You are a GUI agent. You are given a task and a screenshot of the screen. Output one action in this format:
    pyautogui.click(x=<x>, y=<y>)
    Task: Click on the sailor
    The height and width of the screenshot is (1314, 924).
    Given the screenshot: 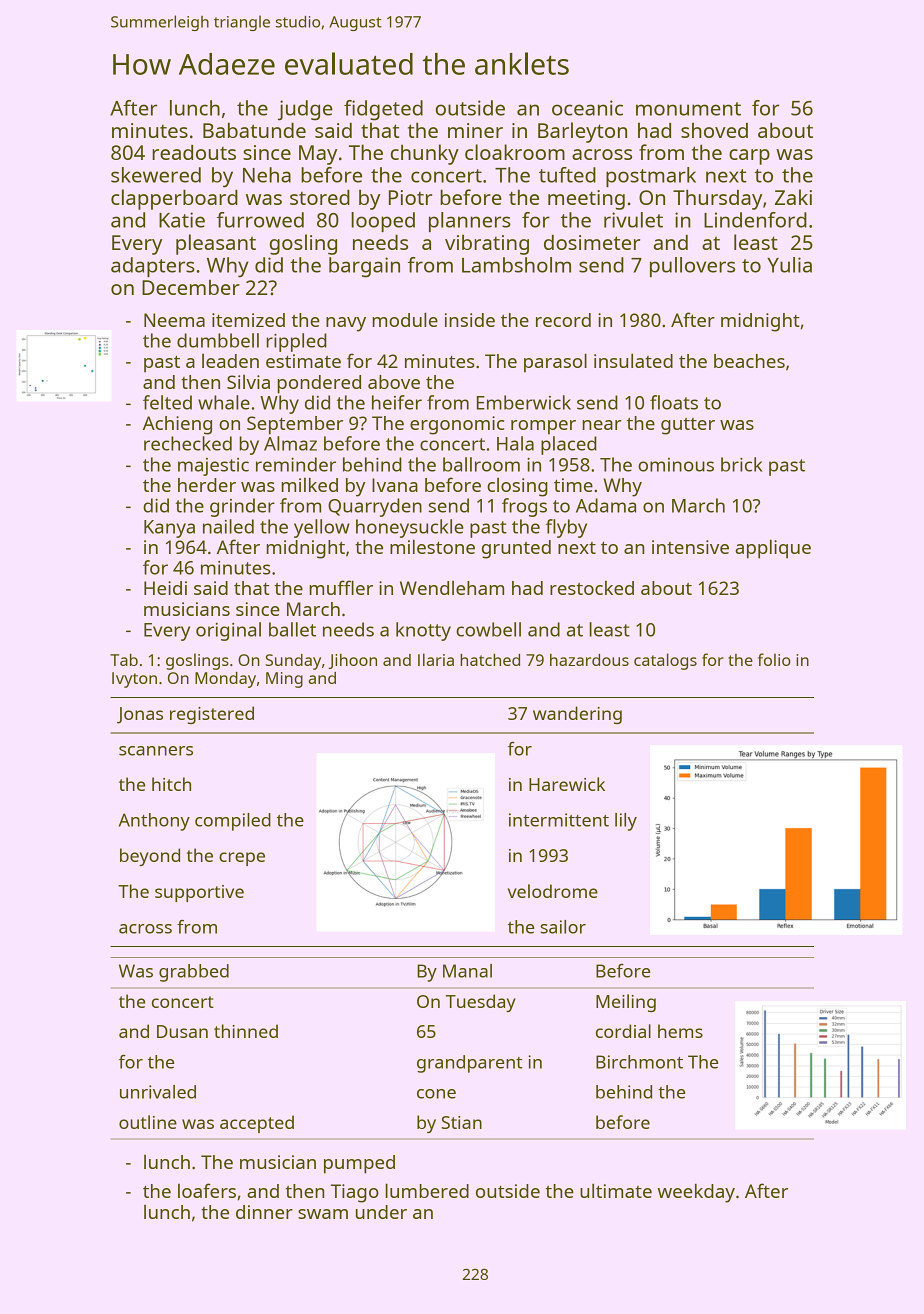 What is the action you would take?
    pyautogui.click(x=563, y=927)
